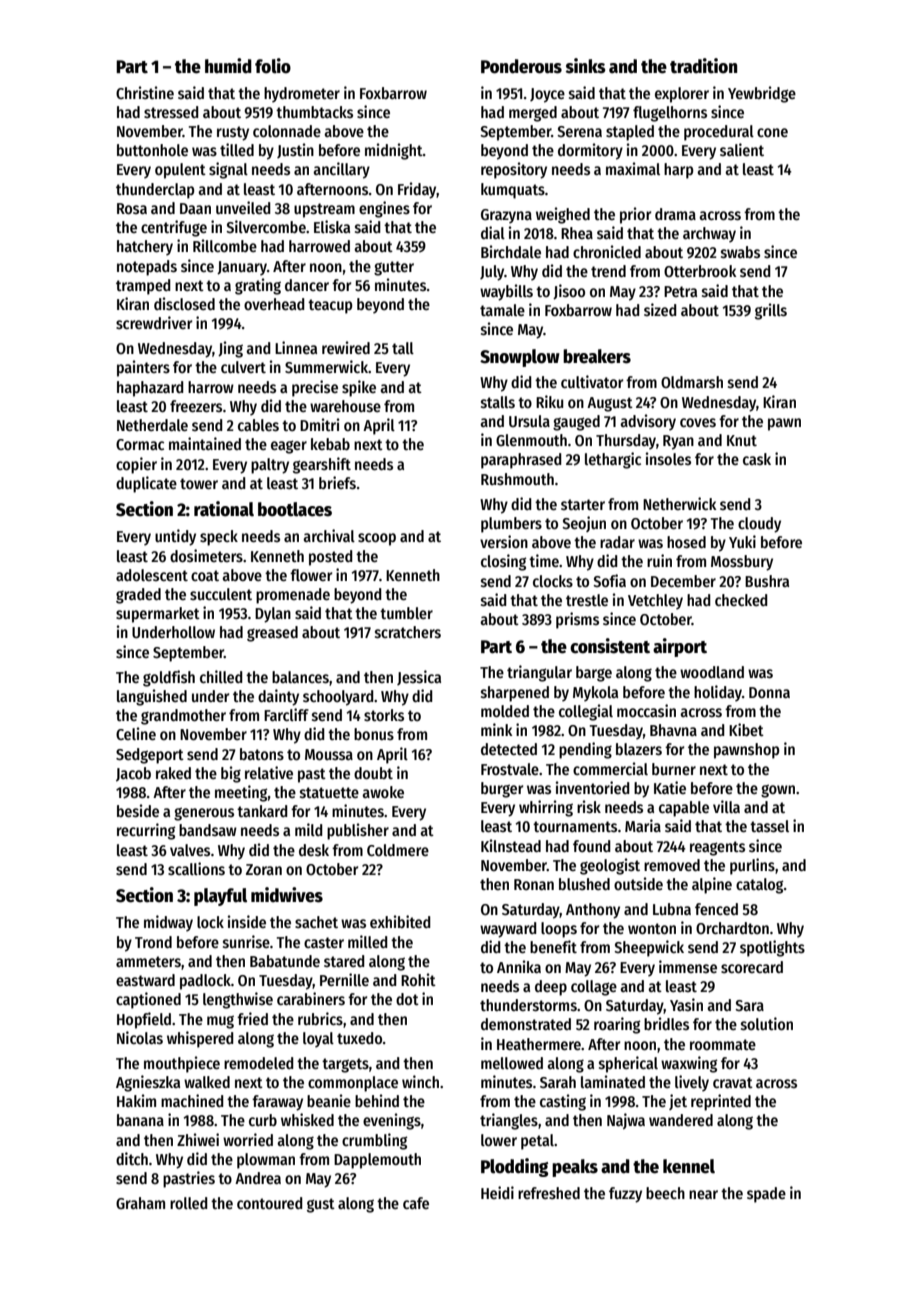 The image size is (924, 1314). I want to click on sinks, so click(586, 66).
